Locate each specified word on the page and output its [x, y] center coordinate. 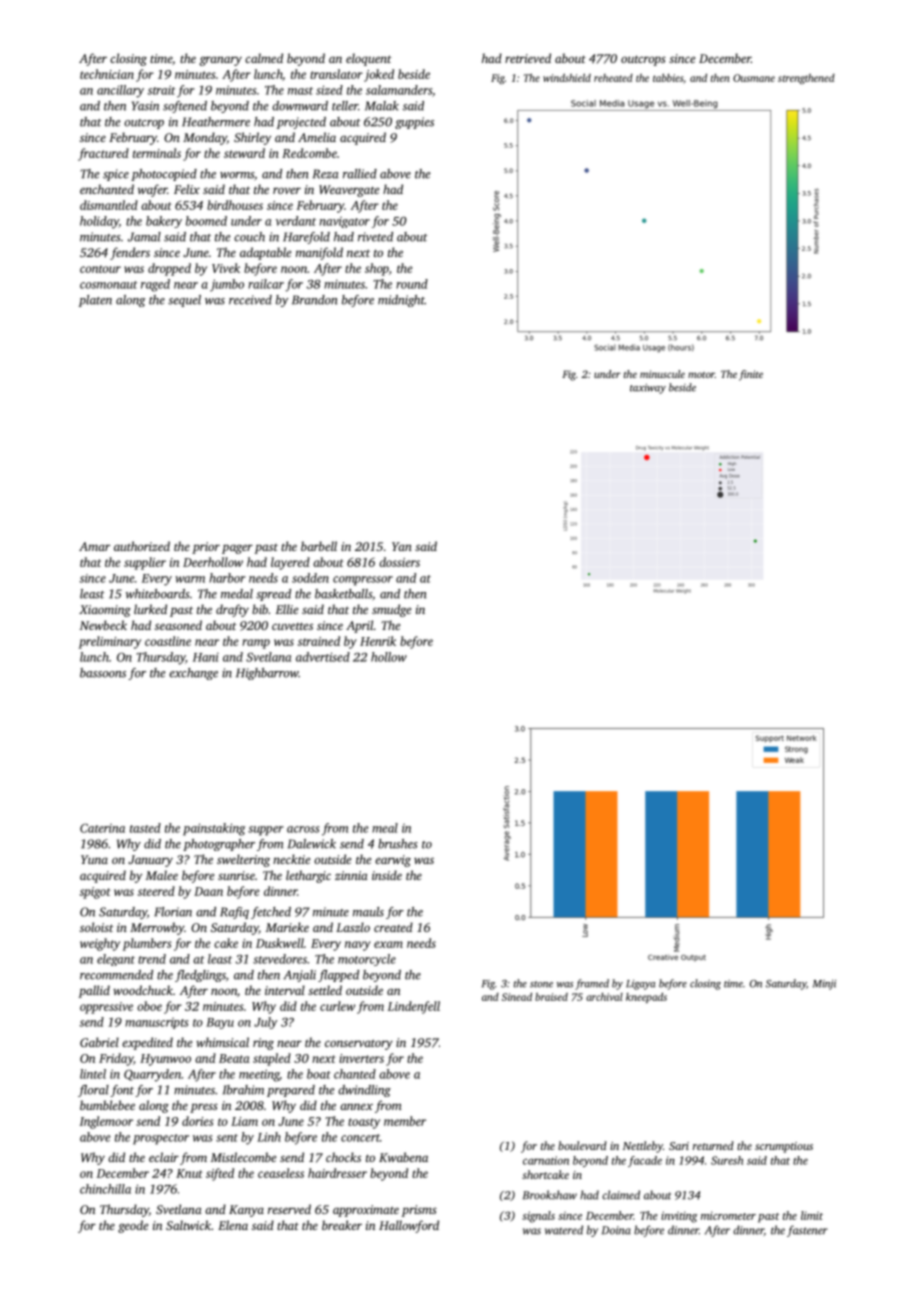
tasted [145, 828]
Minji [824, 985]
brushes [398, 844]
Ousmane [754, 78]
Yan [402, 546]
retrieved [528, 58]
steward [244, 153]
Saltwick [188, 1225]
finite [751, 375]
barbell [319, 546]
